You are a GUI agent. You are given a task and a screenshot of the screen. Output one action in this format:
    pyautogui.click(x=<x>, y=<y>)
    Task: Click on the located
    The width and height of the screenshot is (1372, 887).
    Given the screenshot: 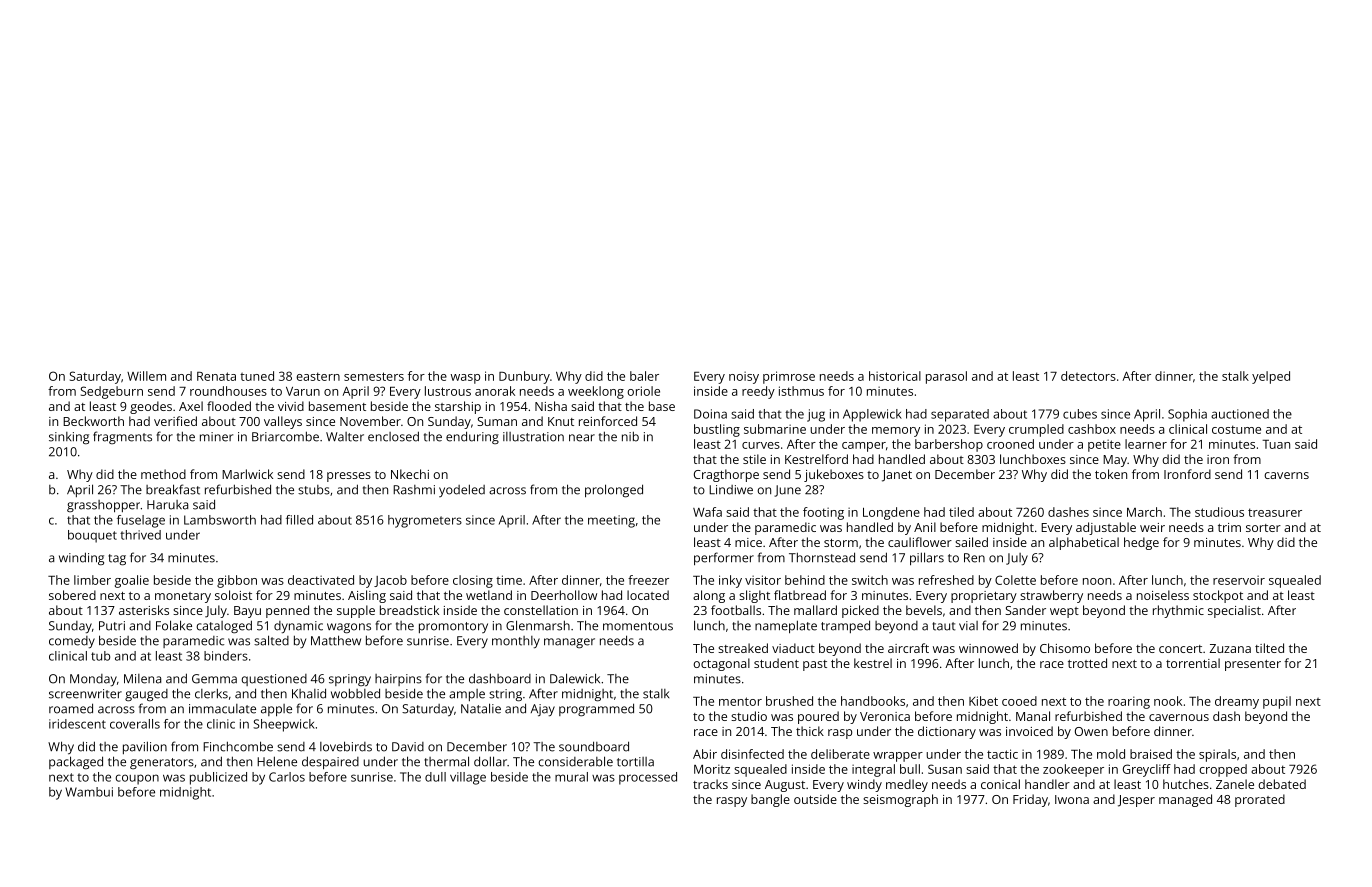 What is the action you would take?
    pyautogui.click(x=648, y=595)
